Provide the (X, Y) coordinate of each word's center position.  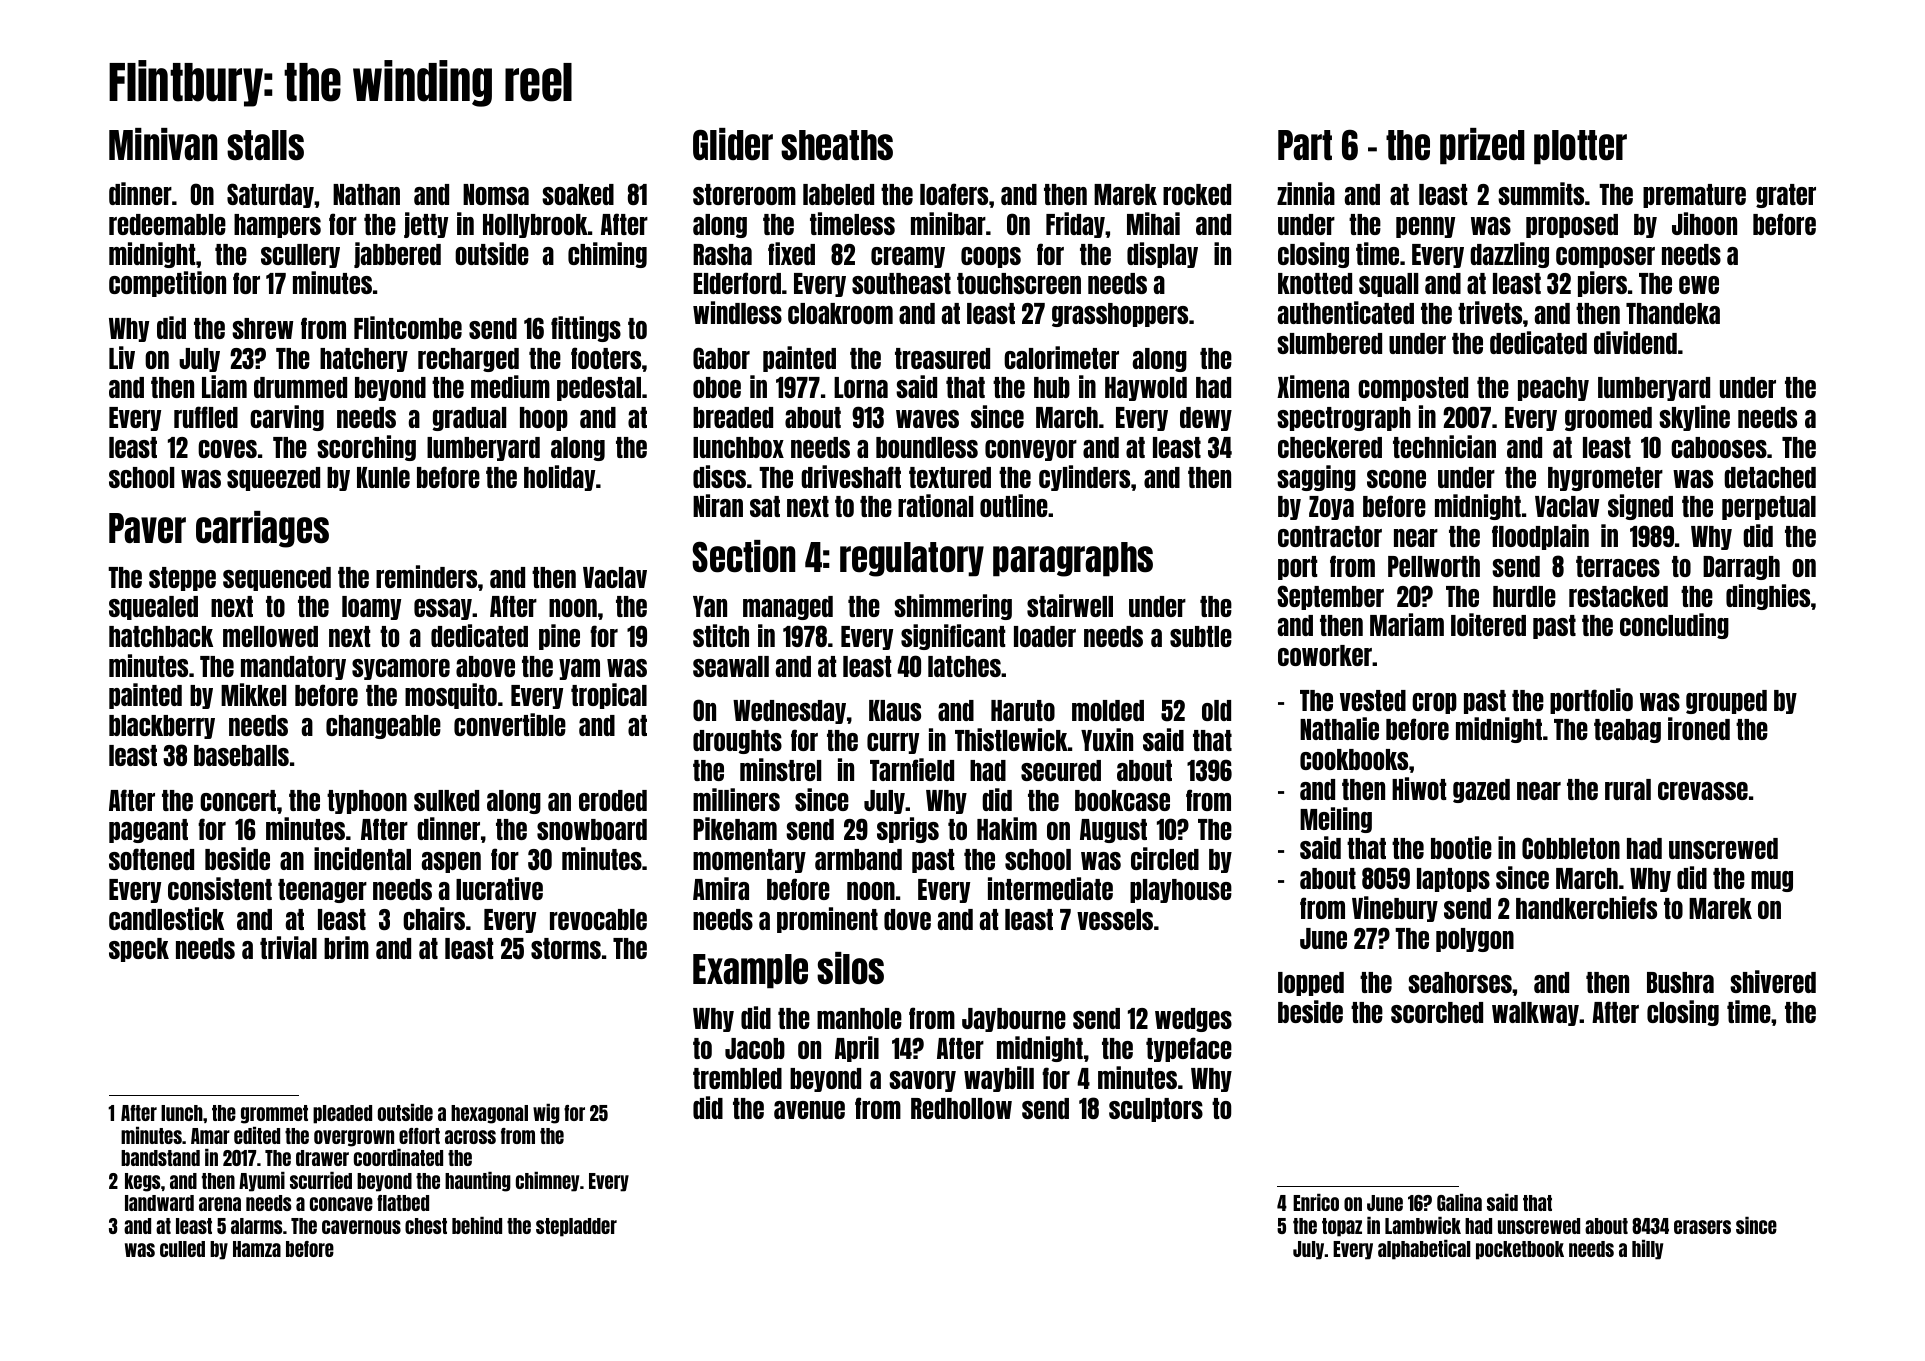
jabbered (397, 255)
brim (346, 947)
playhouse (1181, 891)
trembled (737, 1078)
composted (1413, 389)
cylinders (1084, 478)
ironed (1699, 728)
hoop (544, 419)
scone (1396, 479)
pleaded (342, 1114)
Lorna (861, 387)
